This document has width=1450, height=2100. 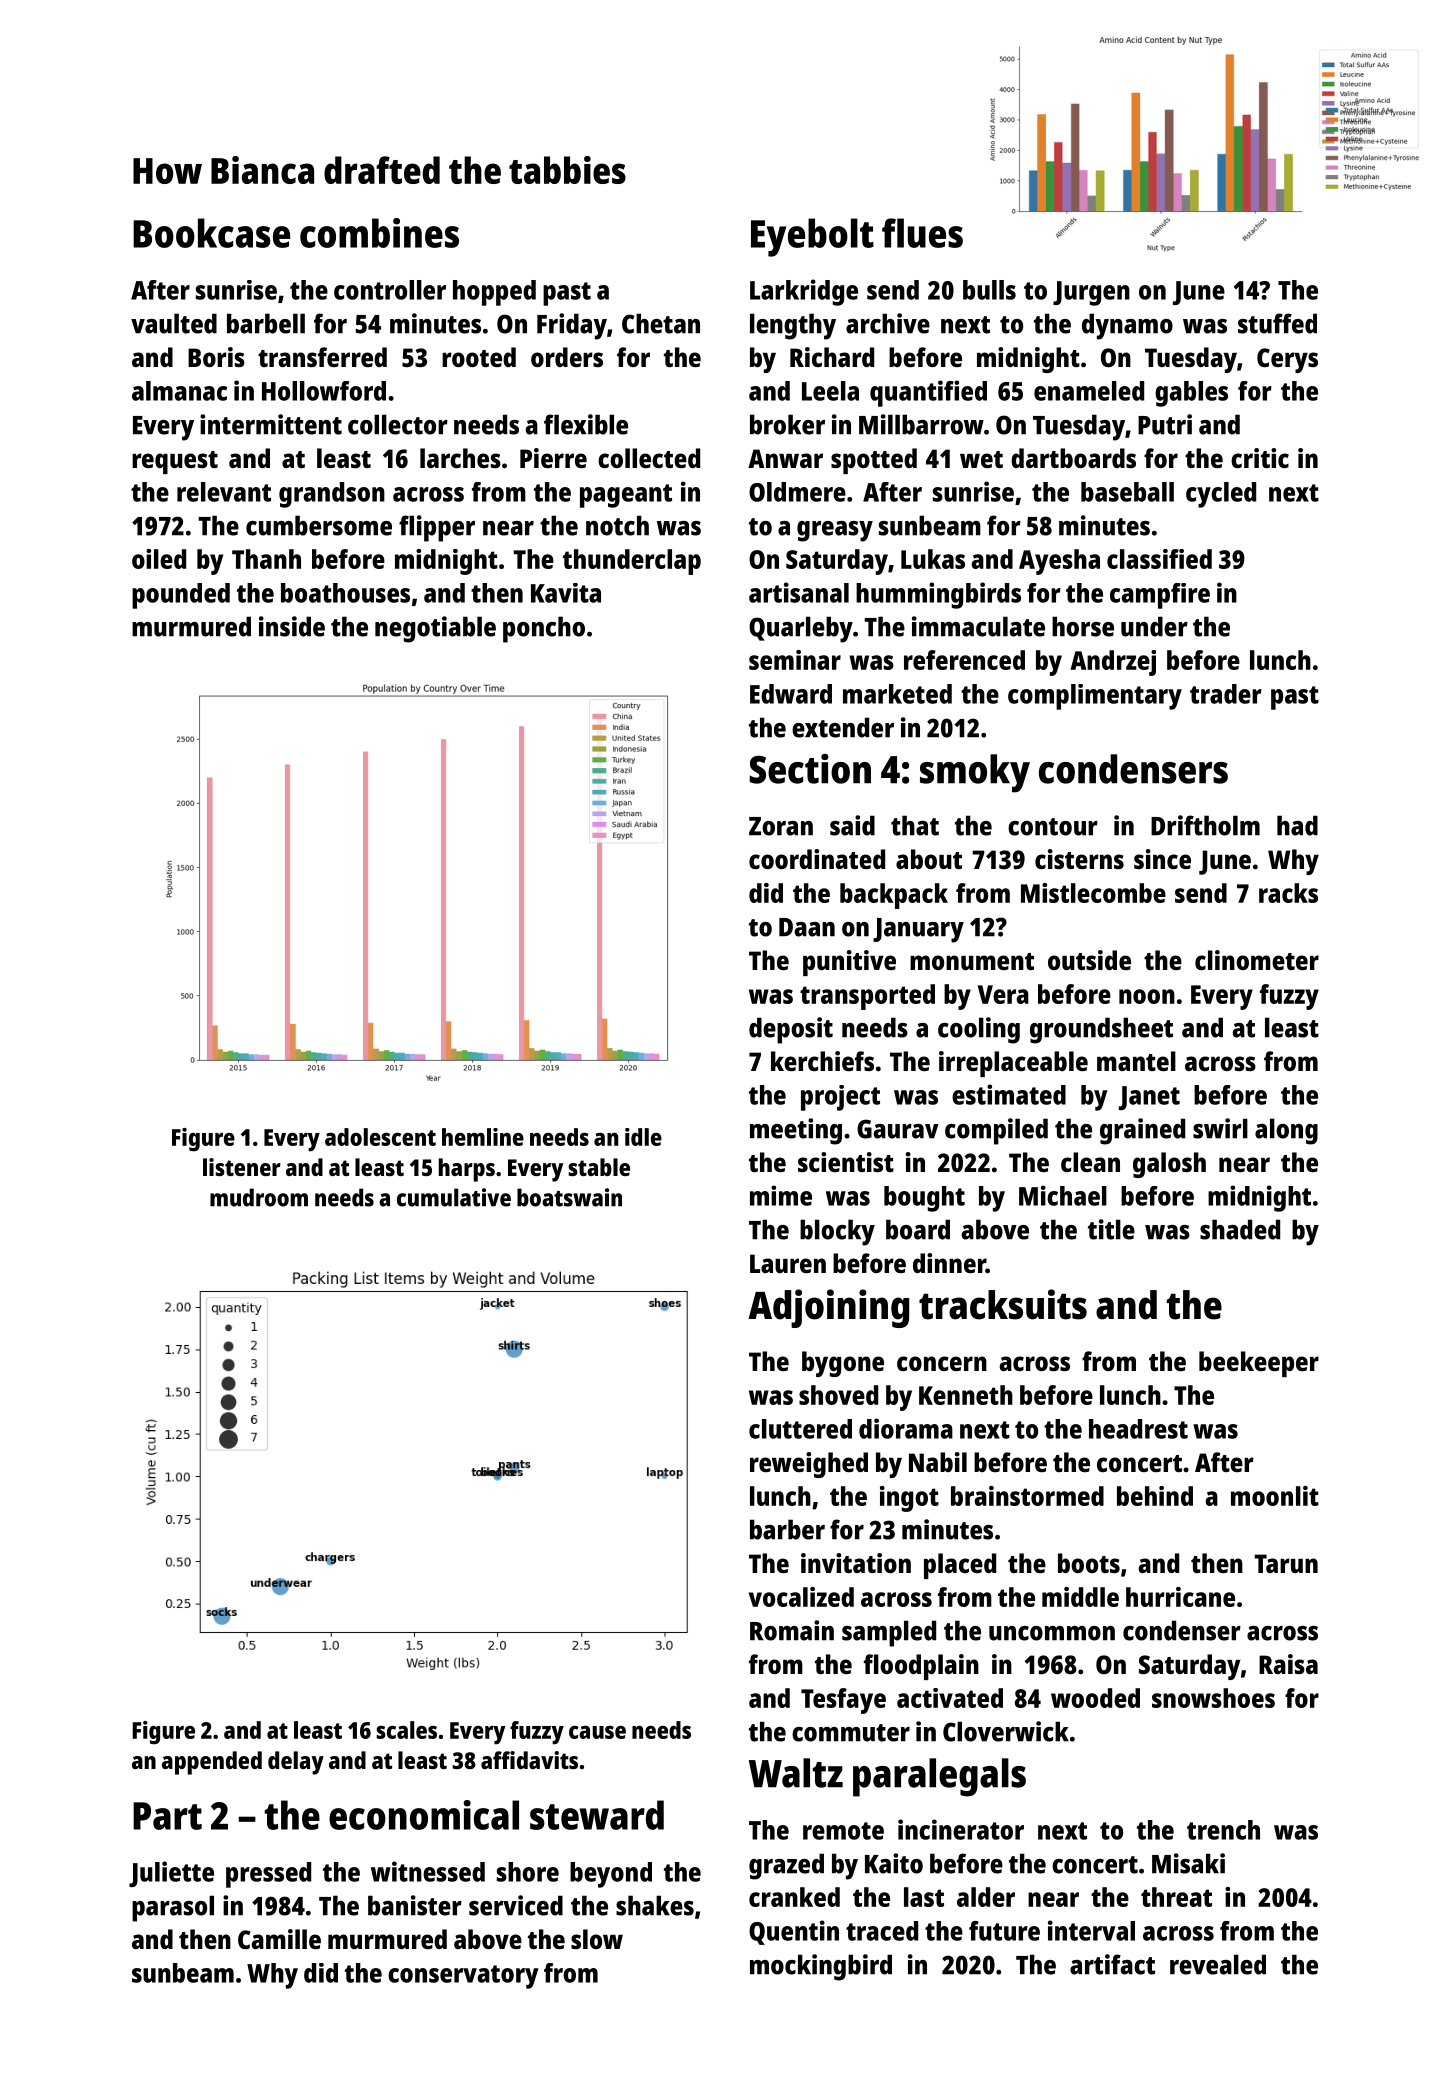 What do you see at coordinates (1063, 1195) in the document?
I see `Michael` at bounding box center [1063, 1195].
